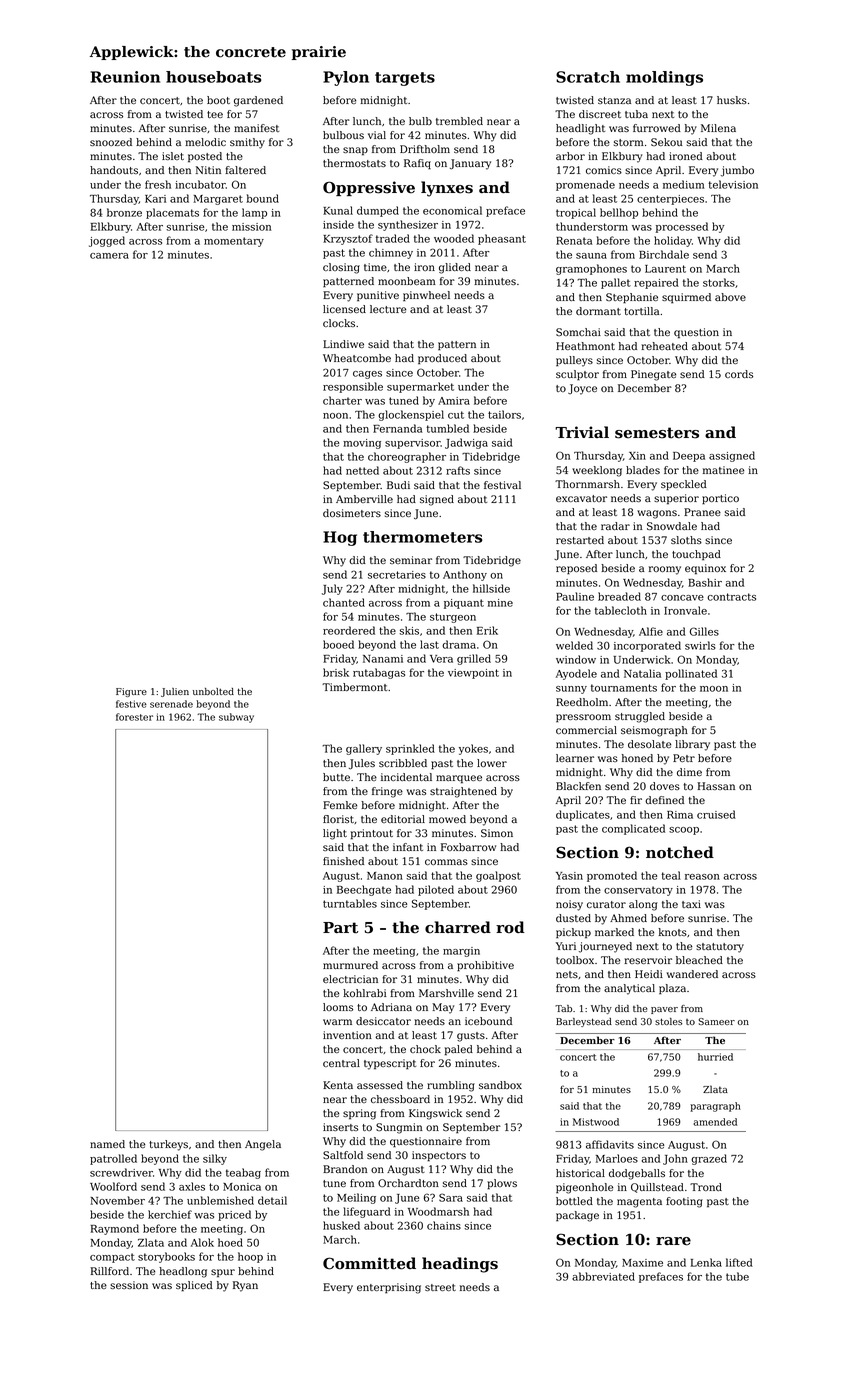  I want to click on spliced, so click(194, 1286).
